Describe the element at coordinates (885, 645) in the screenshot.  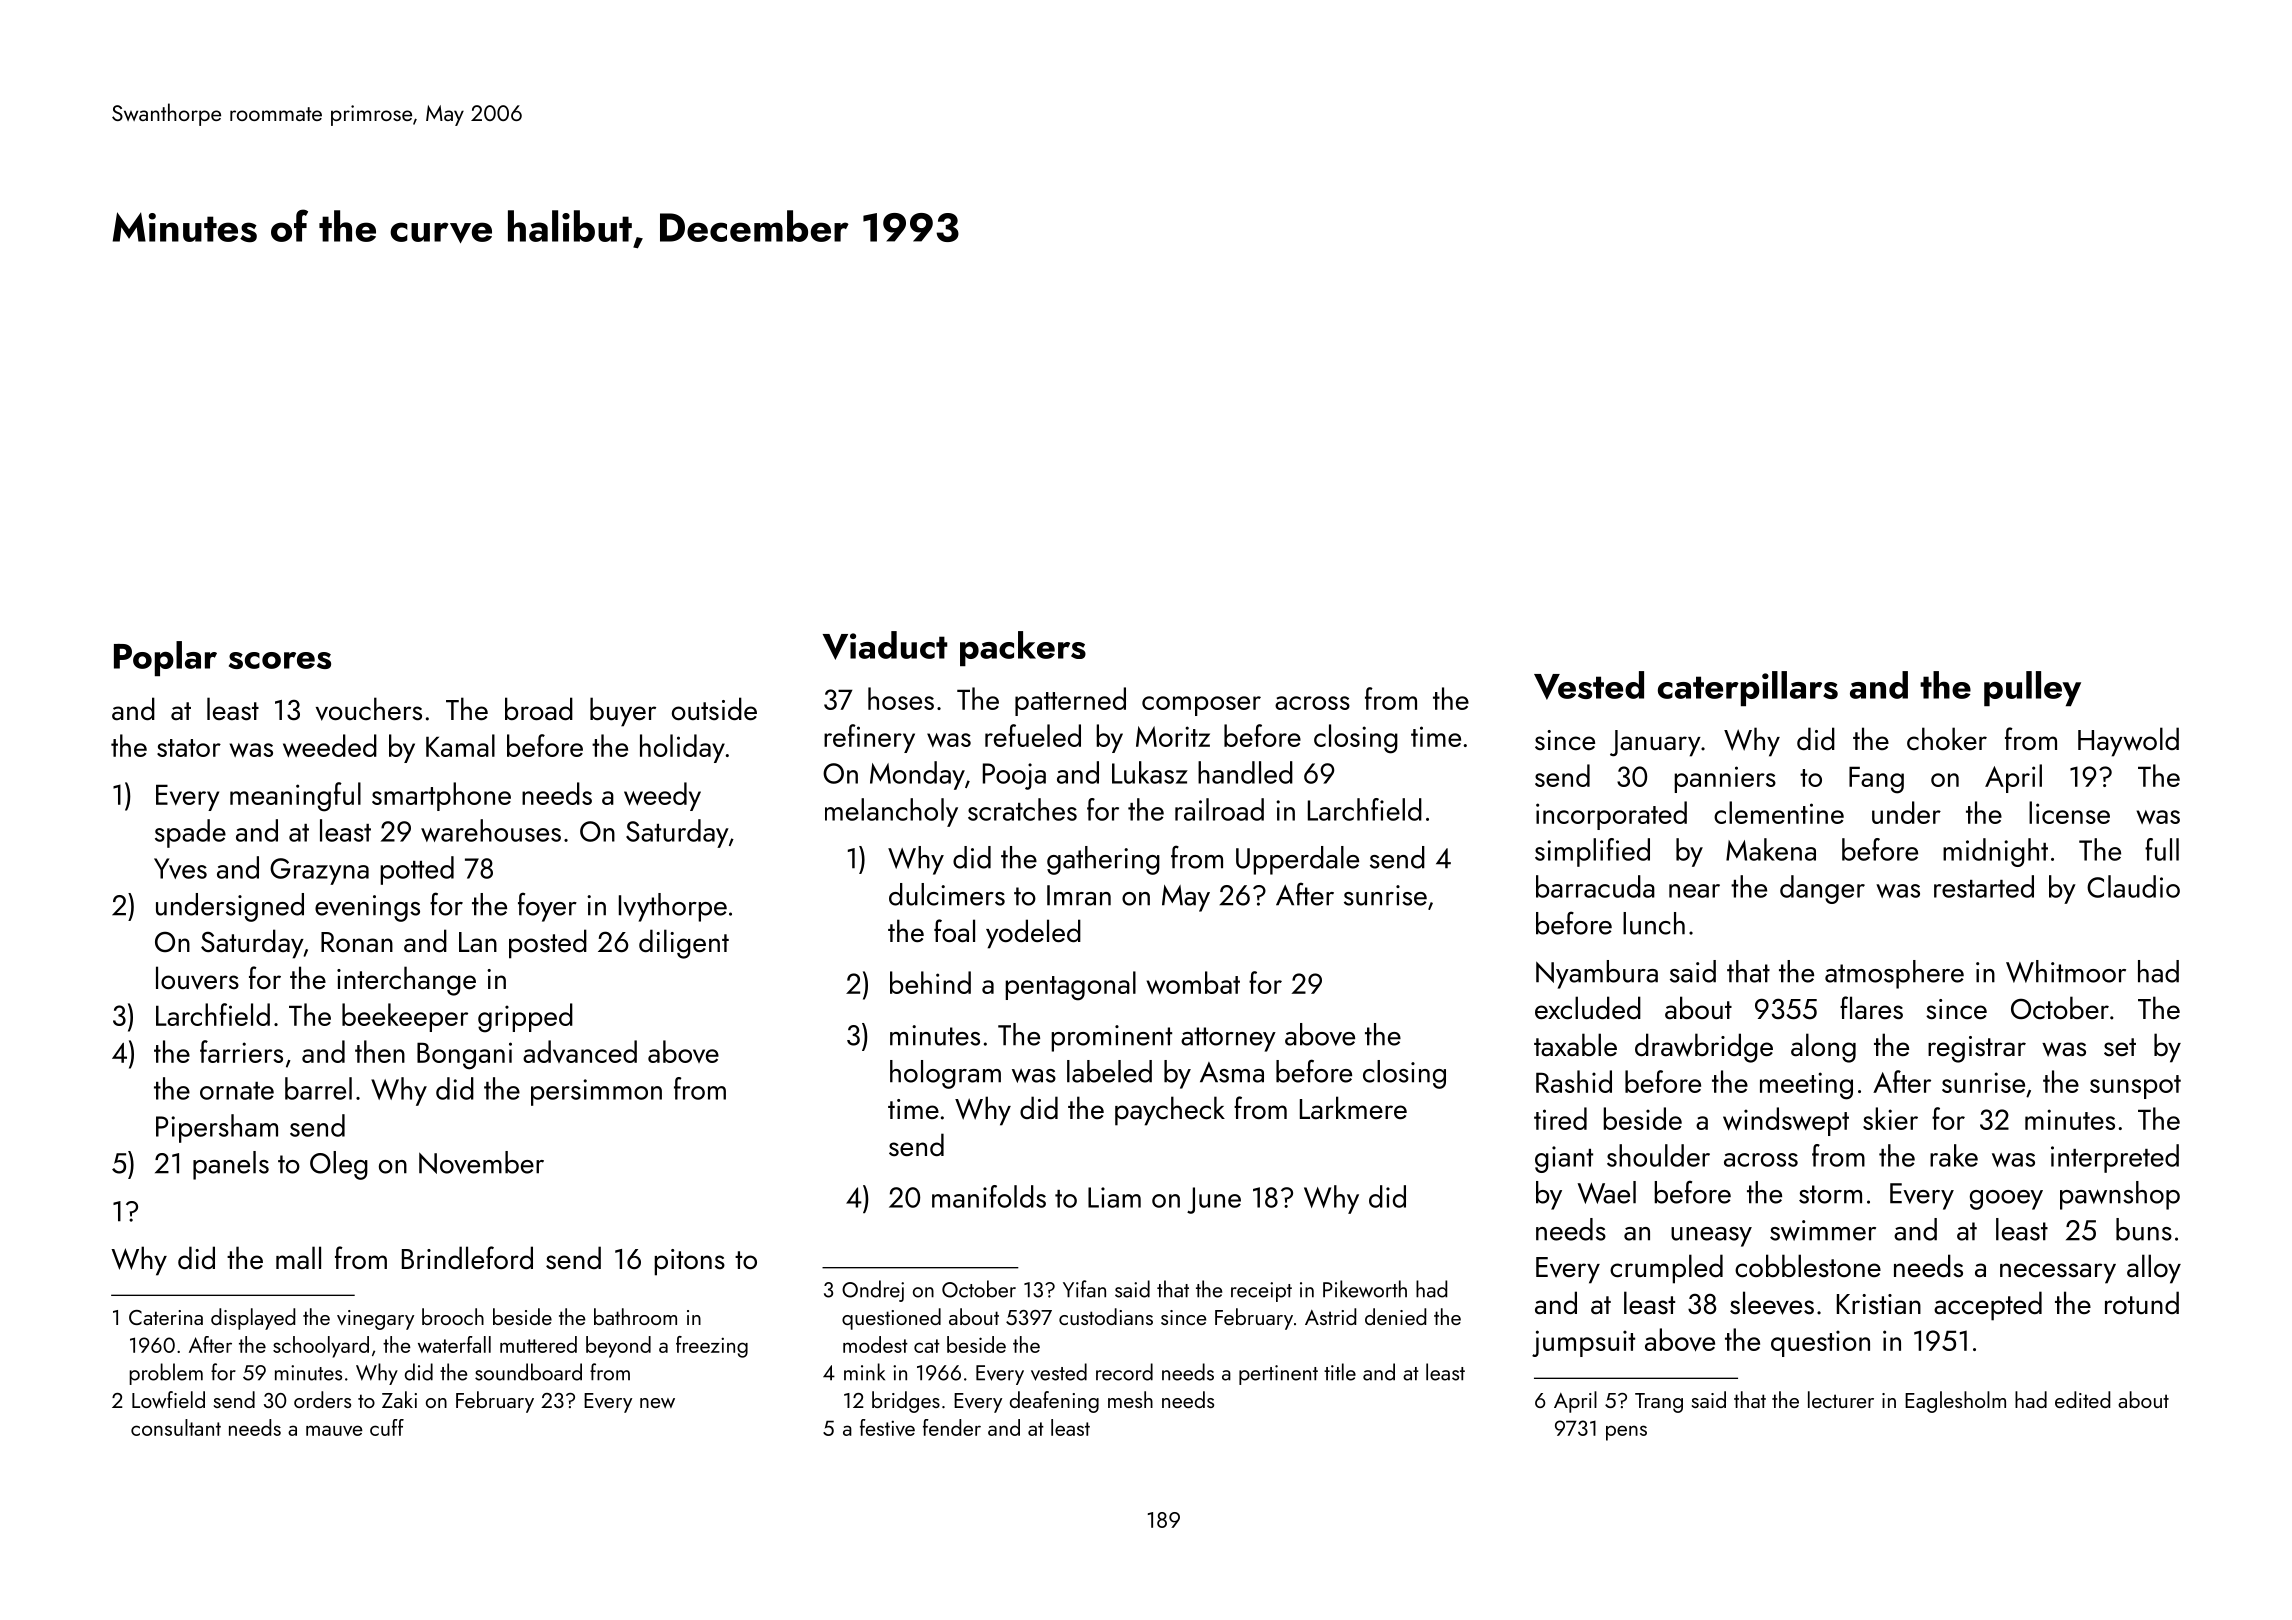
I see `Viaduct` at that location.
